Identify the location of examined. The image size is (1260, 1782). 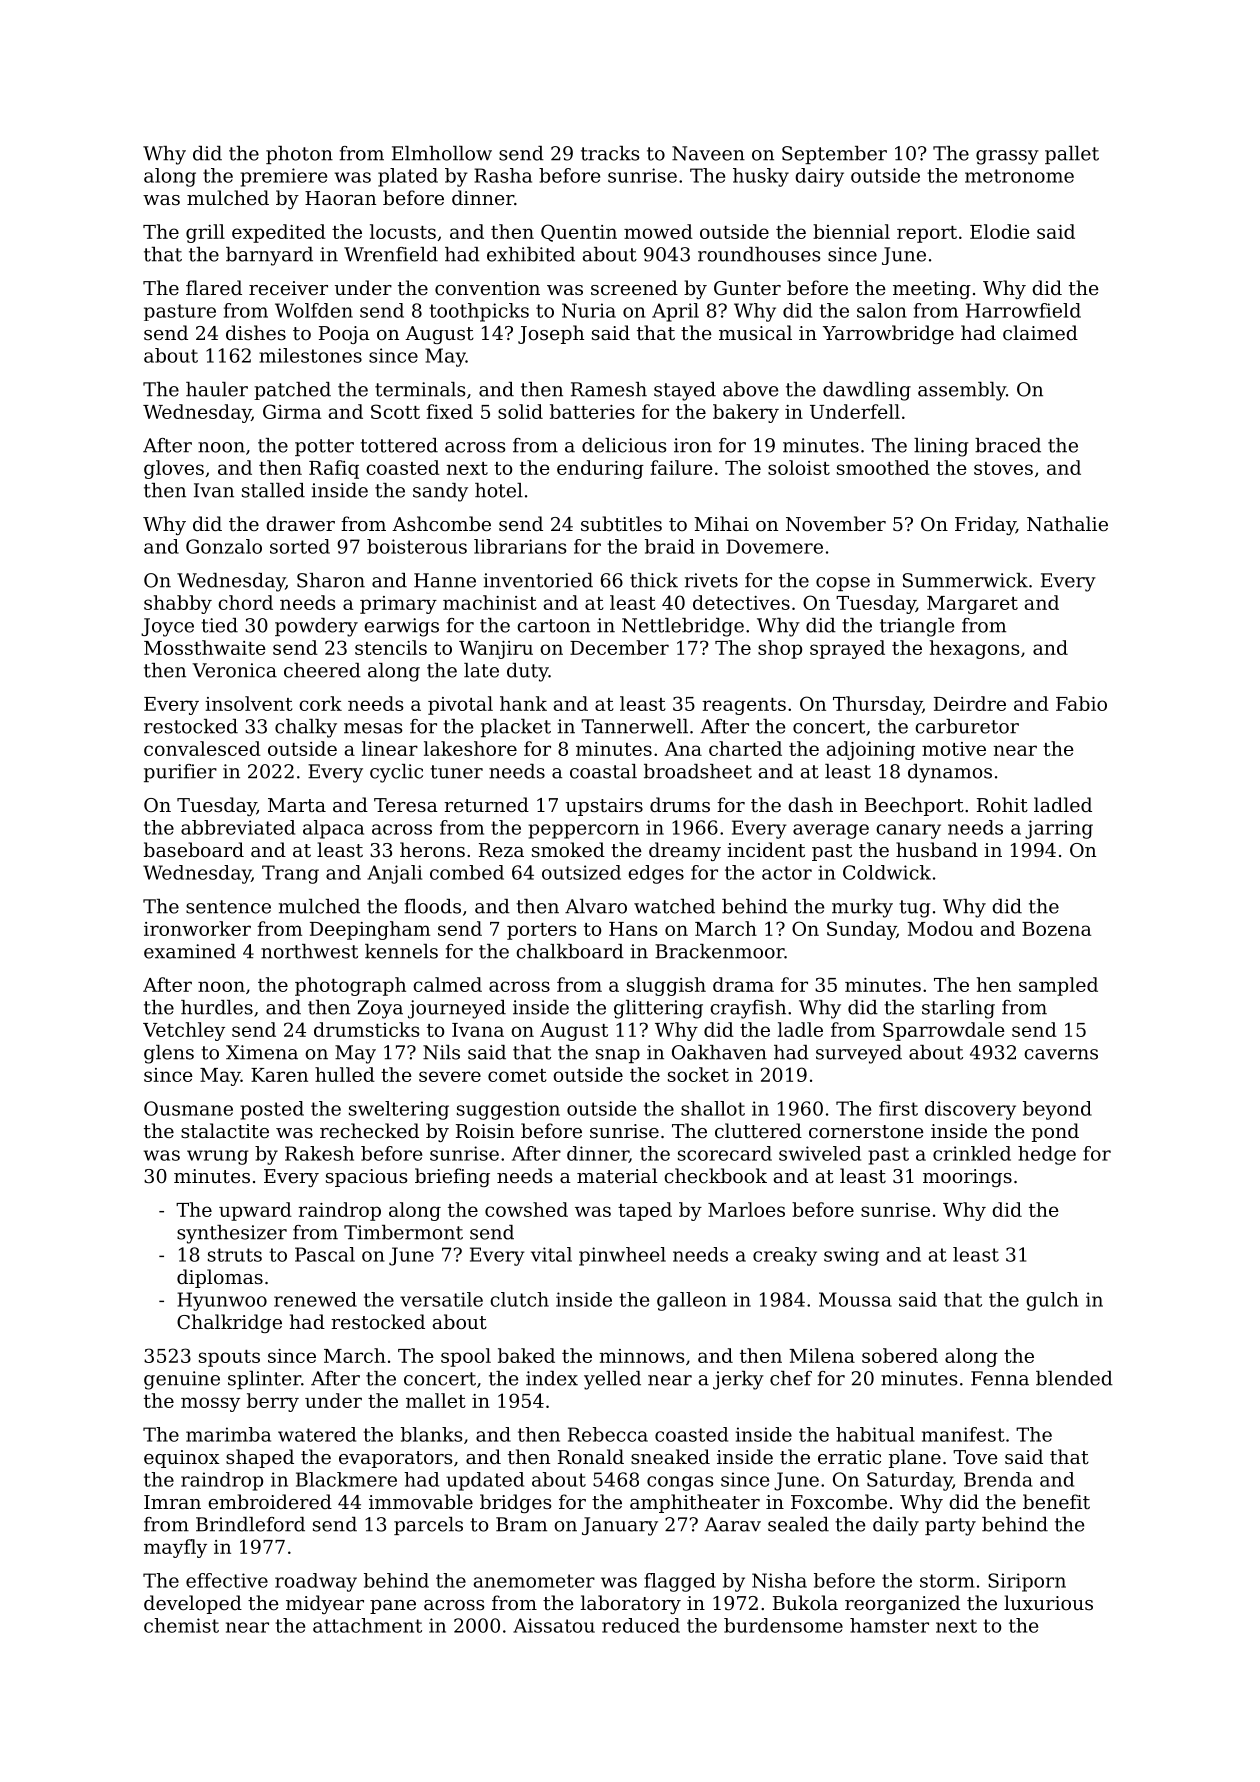
(190, 951).
